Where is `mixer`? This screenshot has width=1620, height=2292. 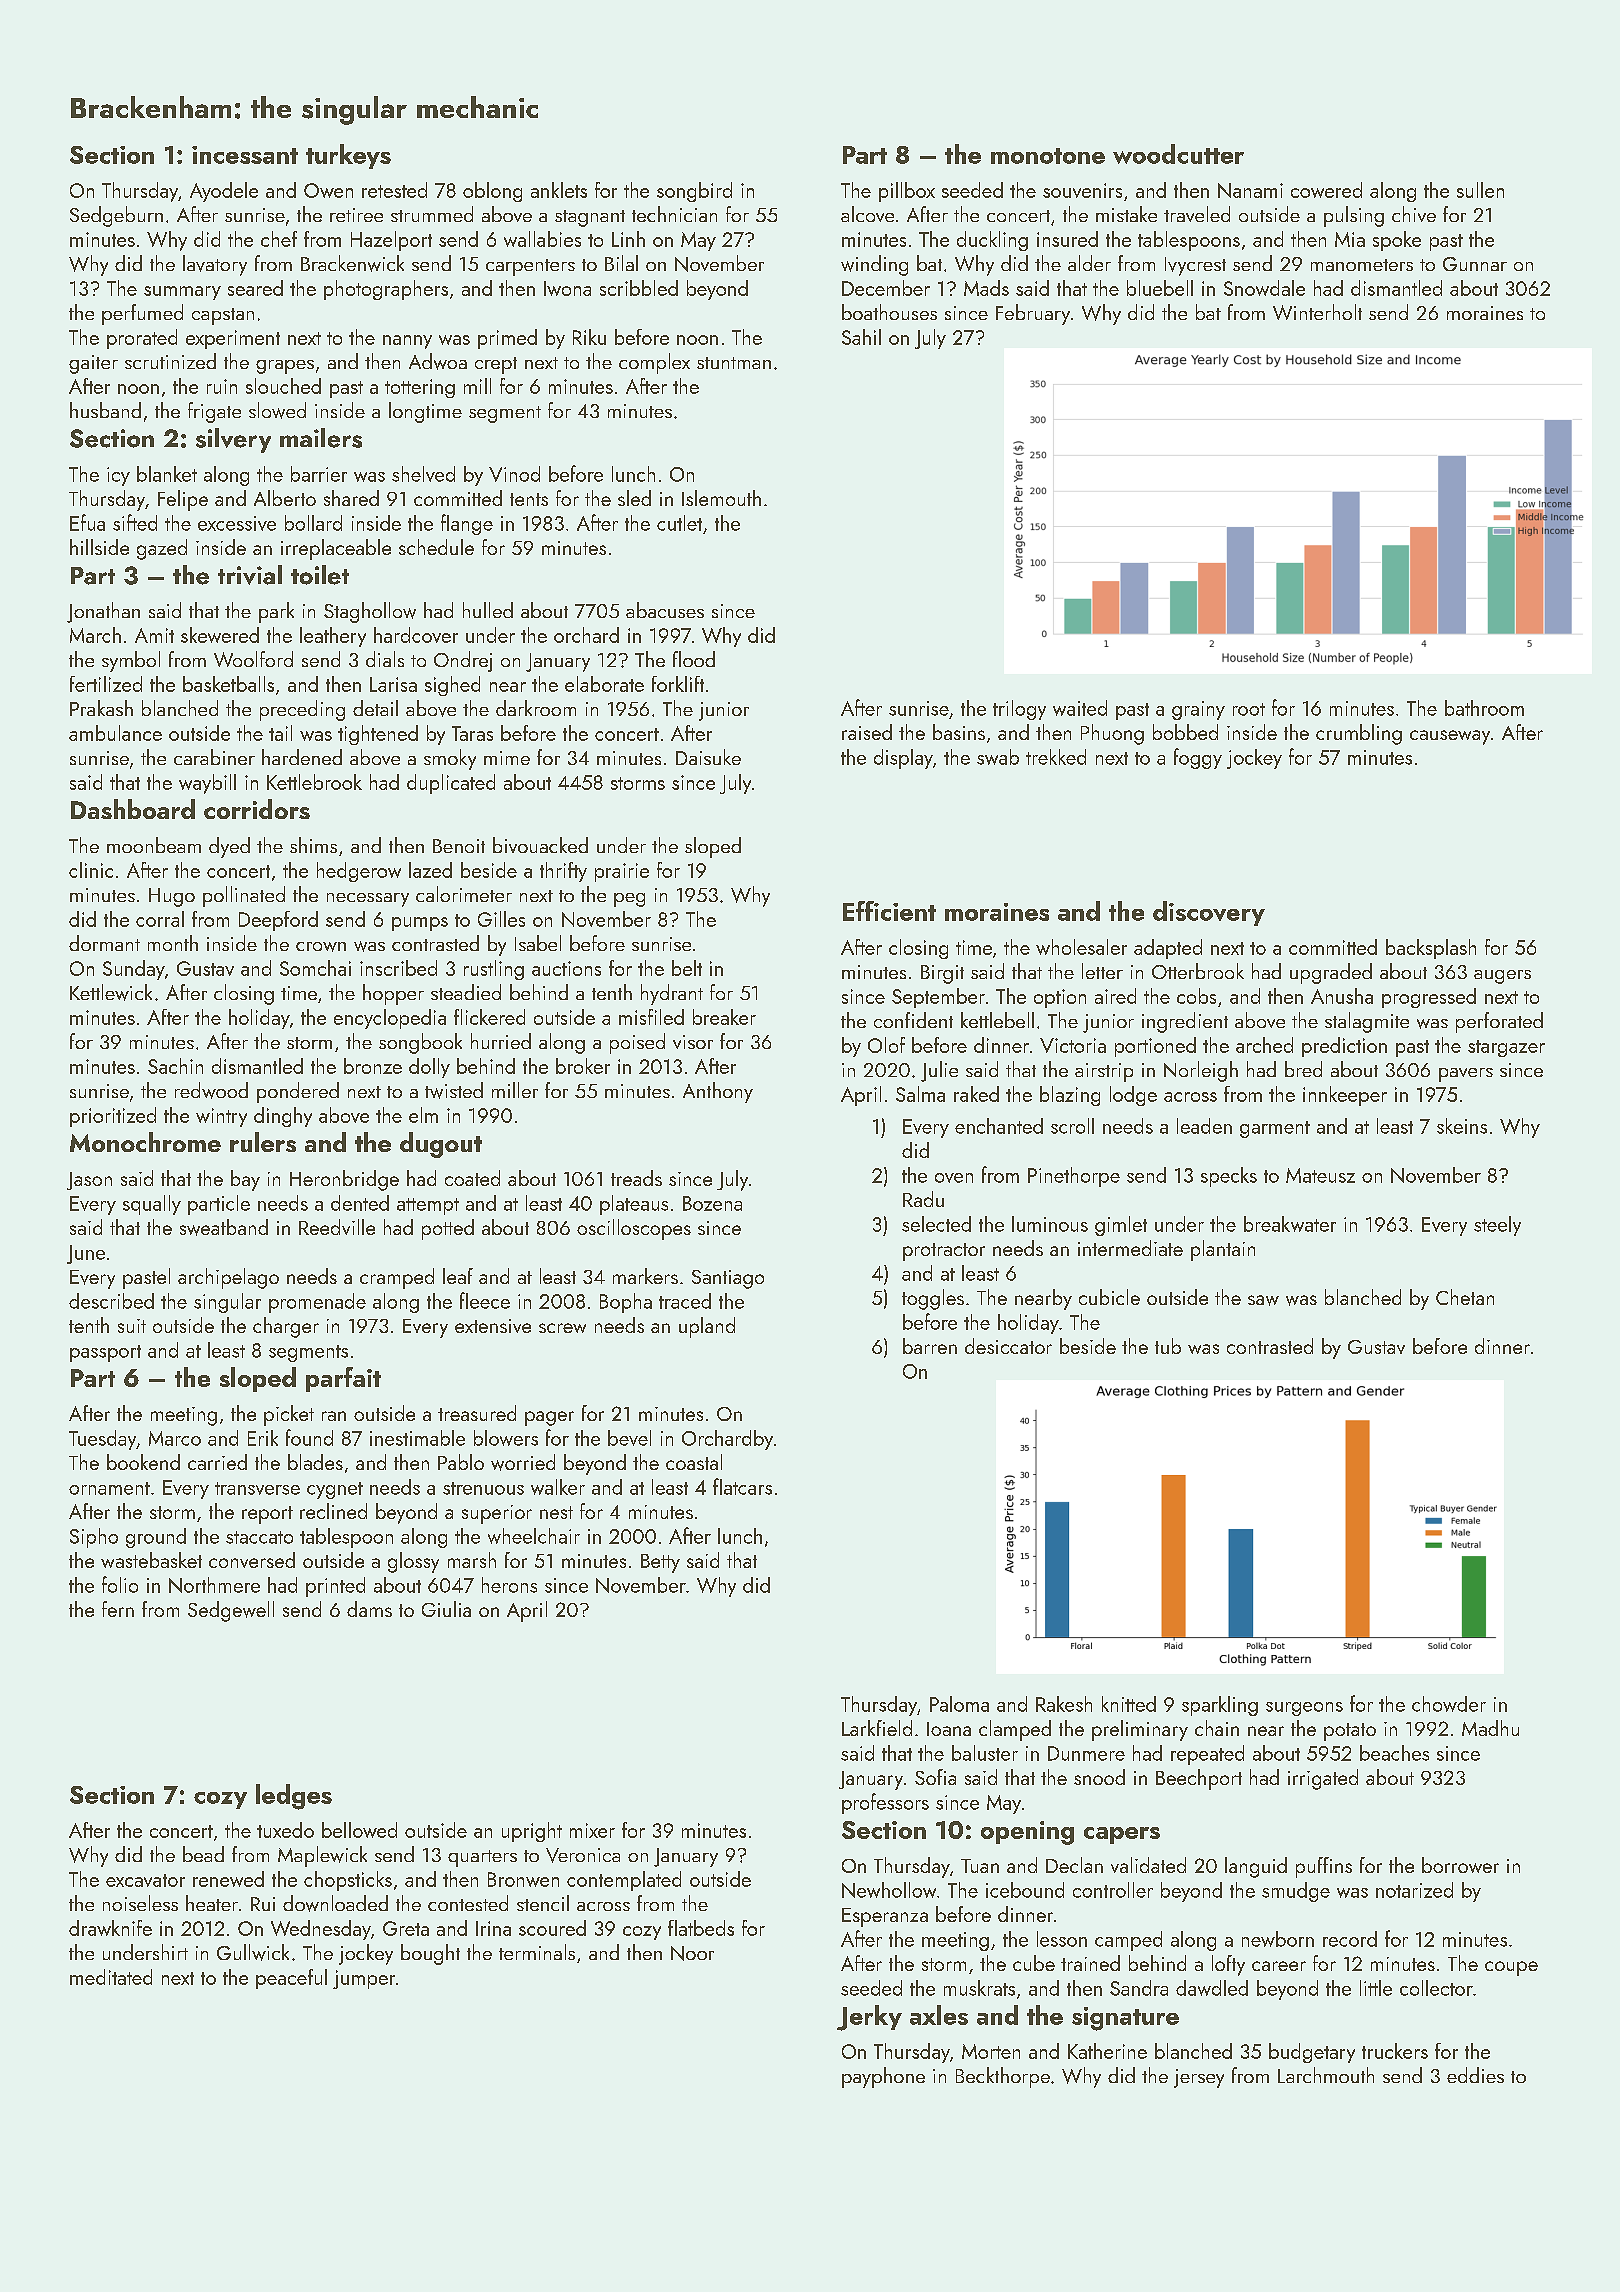
mixer is located at coordinates (592, 1830).
